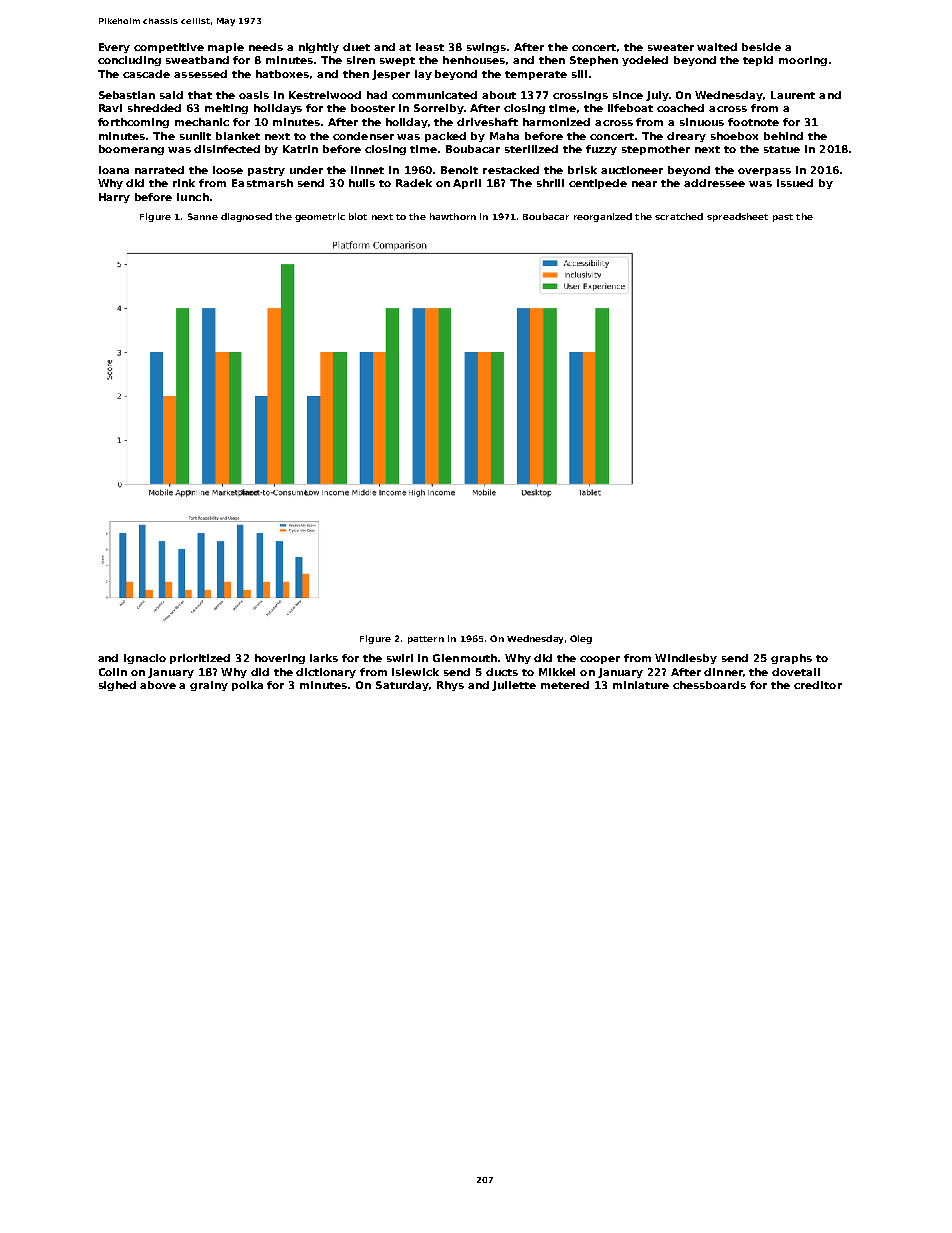 This screenshot has height=1233, width=952. Describe the element at coordinates (145, 659) in the screenshot. I see `Ignacio` at that location.
